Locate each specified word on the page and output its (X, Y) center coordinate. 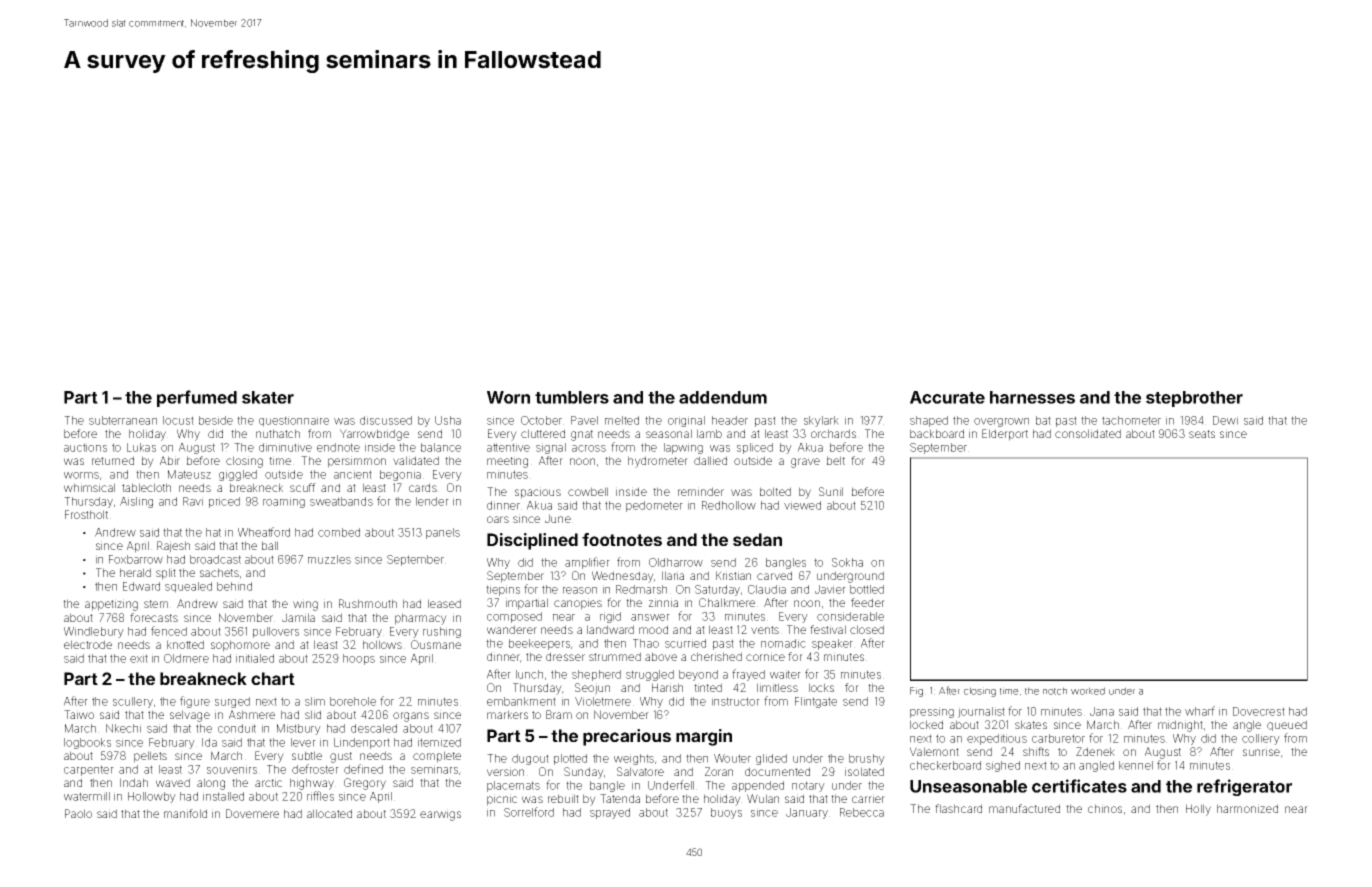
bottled (867, 589)
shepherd (596, 675)
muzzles (329, 559)
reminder (701, 491)
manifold (185, 813)
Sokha (847, 562)
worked (1088, 691)
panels (443, 533)
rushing (442, 632)
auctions (85, 447)
